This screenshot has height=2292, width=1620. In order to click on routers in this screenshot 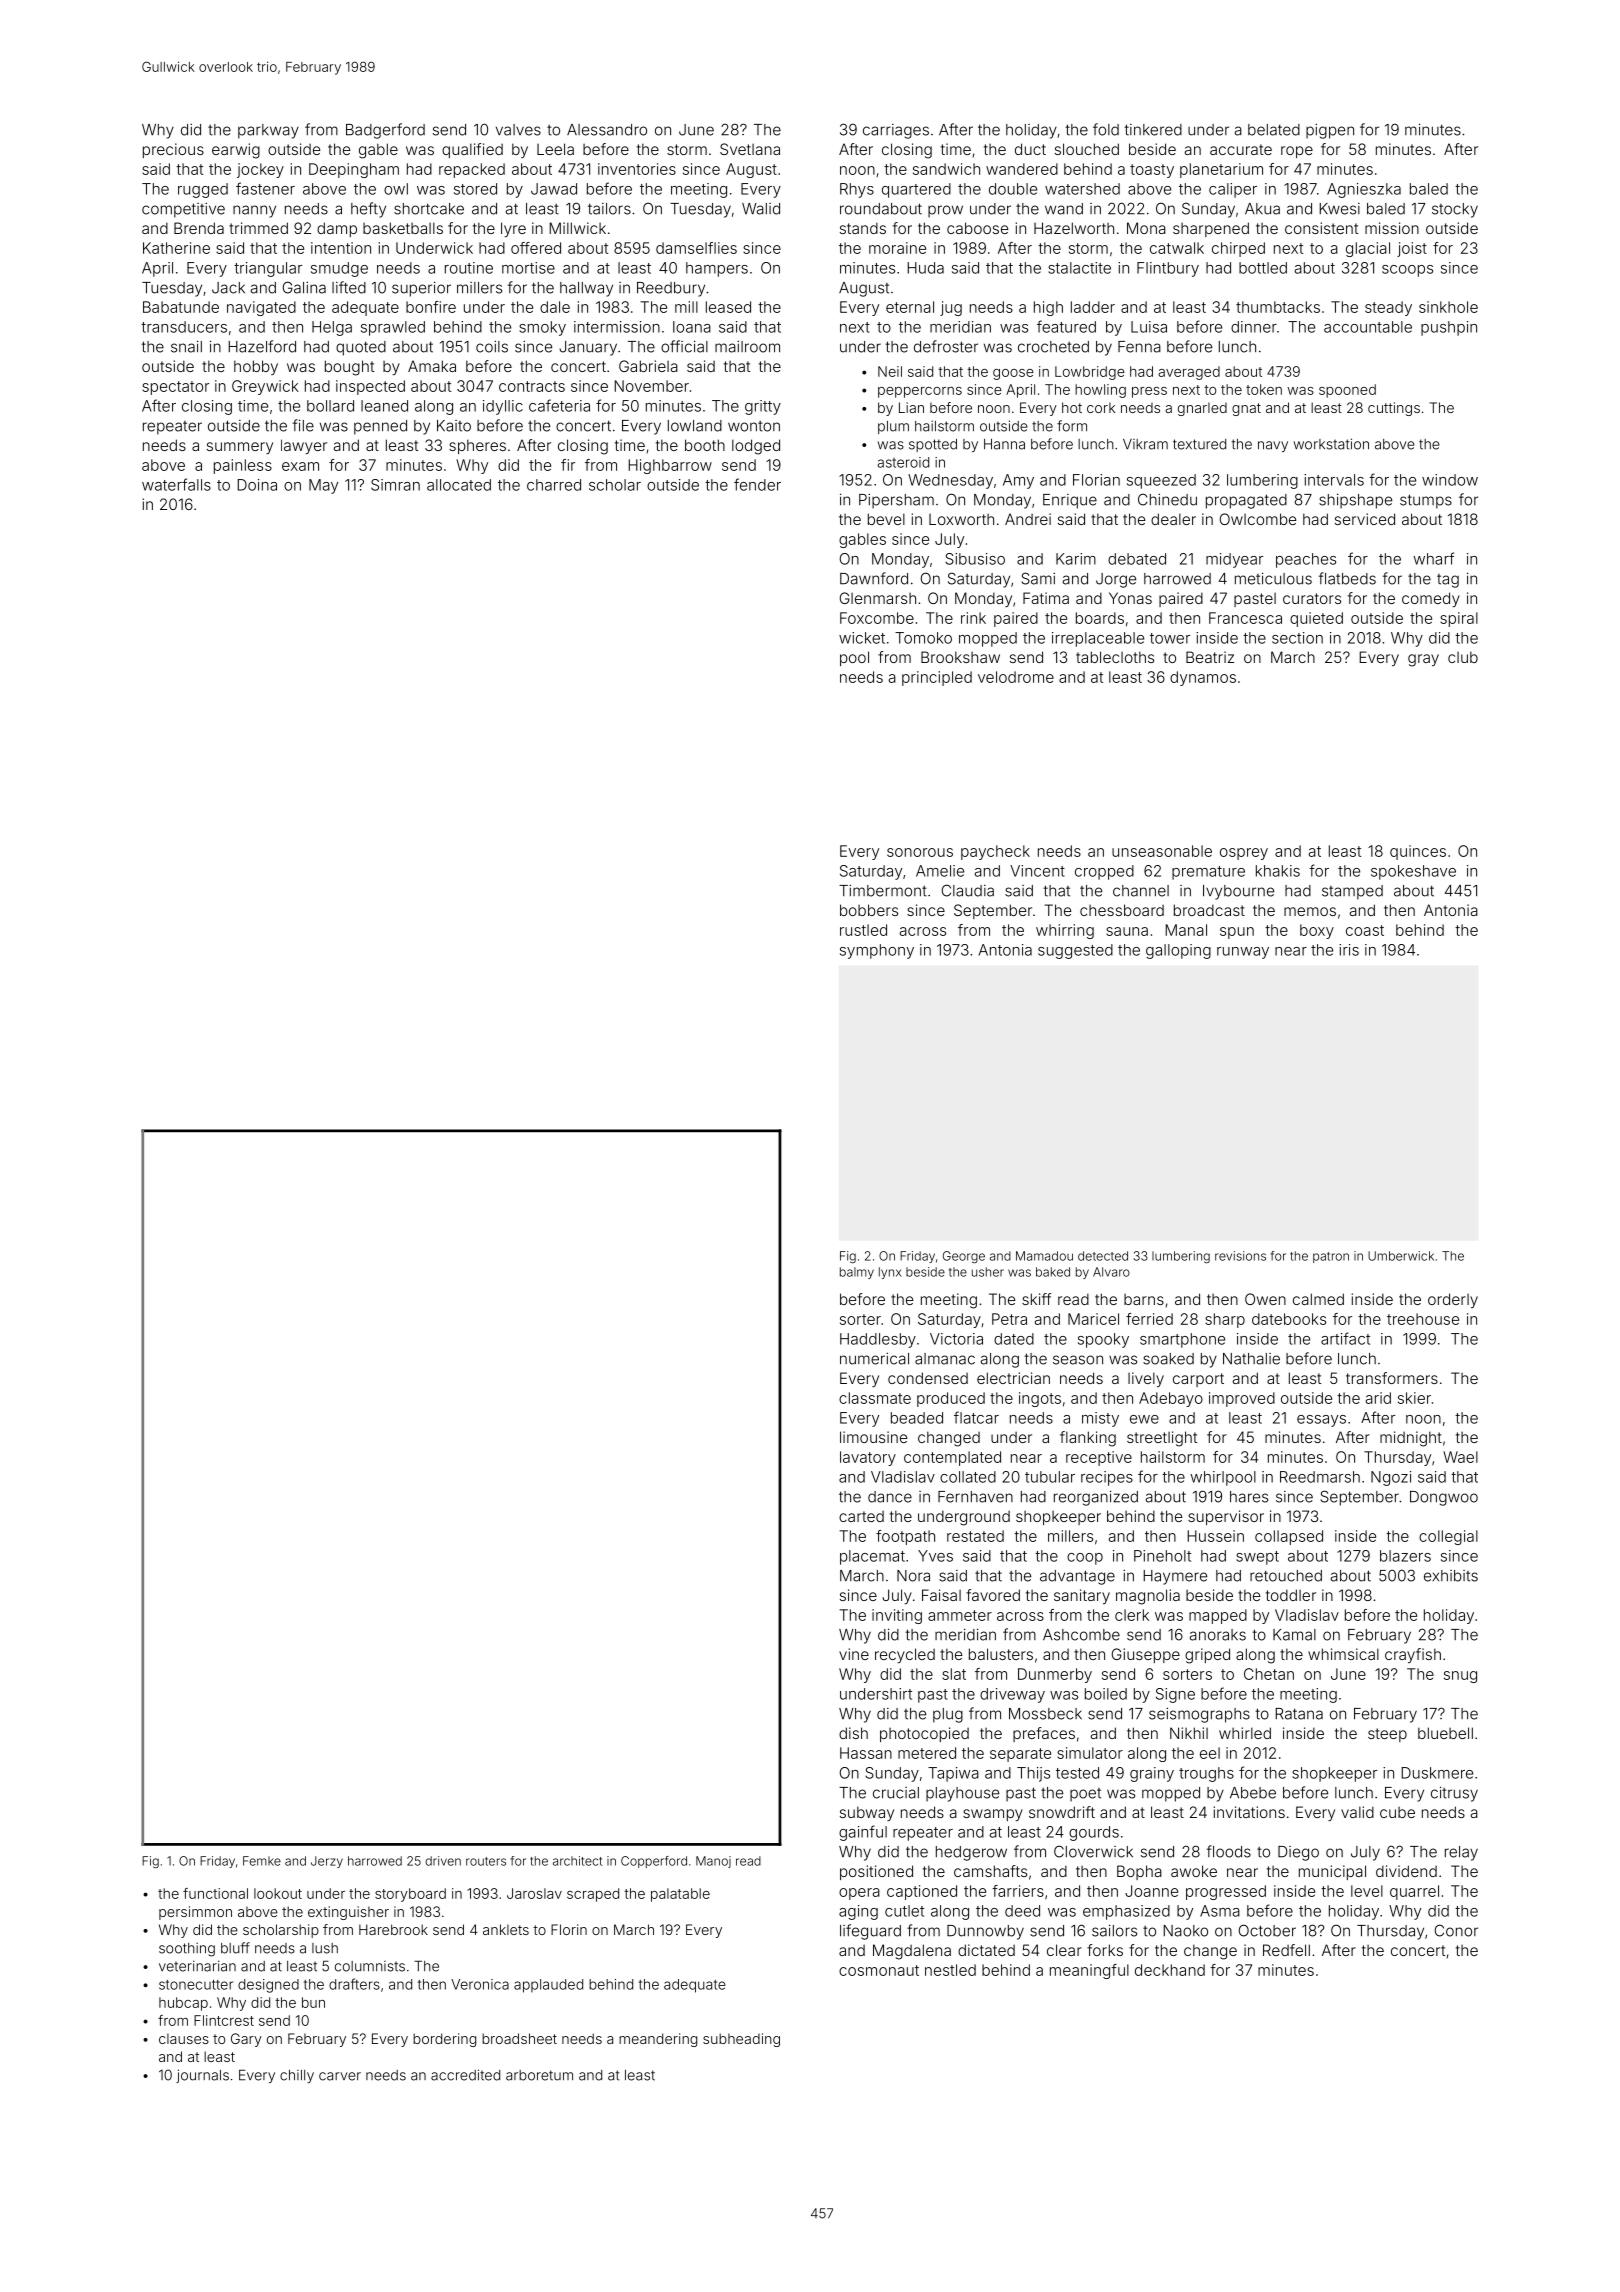, I will do `click(486, 1861)`.
